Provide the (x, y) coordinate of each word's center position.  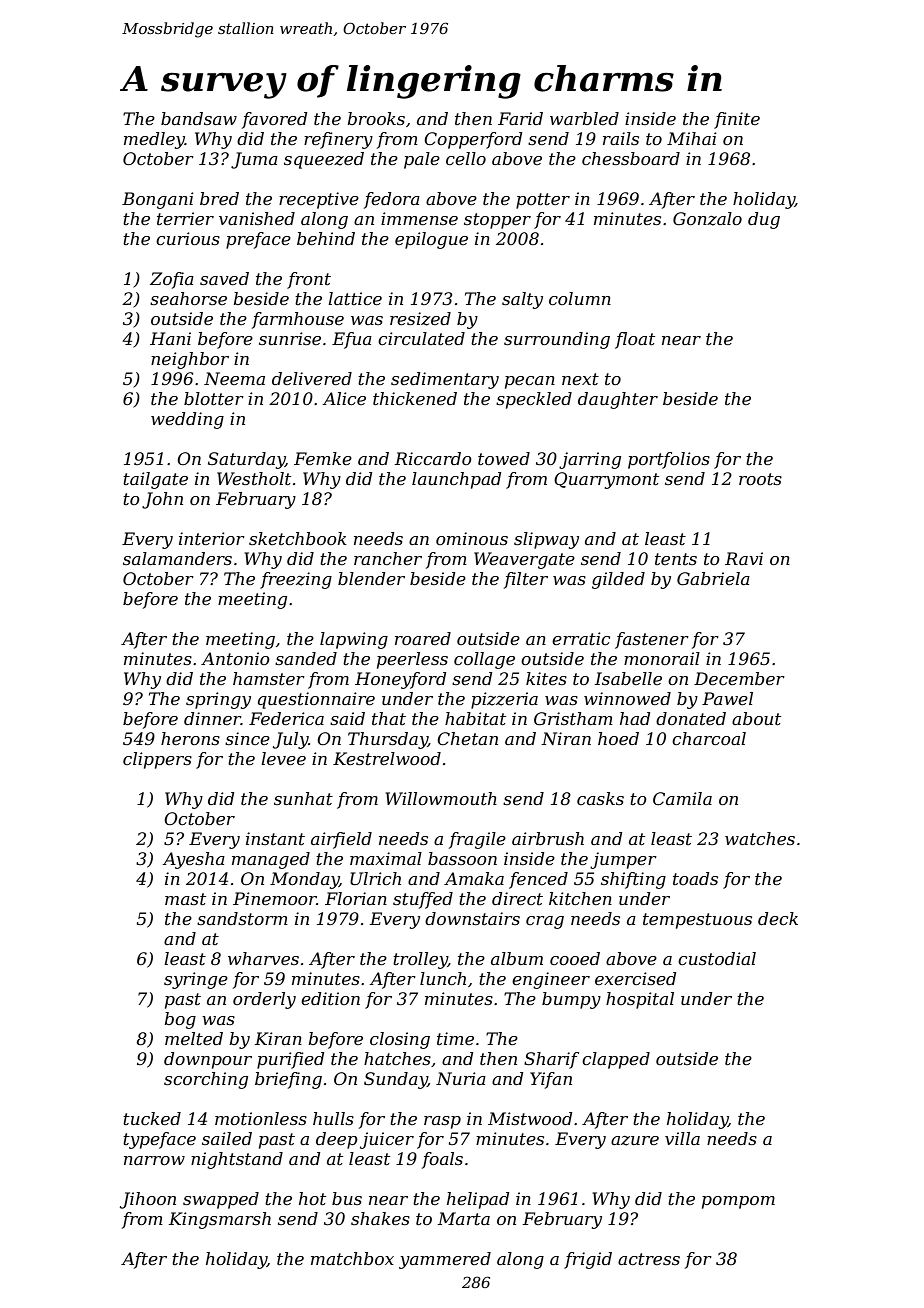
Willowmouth (441, 798)
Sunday (395, 1080)
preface (258, 240)
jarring (590, 460)
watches (760, 838)
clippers (157, 760)
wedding (187, 420)
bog (180, 1020)
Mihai (692, 138)
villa (682, 1138)
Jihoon (148, 1200)
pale (422, 160)
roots (760, 479)
